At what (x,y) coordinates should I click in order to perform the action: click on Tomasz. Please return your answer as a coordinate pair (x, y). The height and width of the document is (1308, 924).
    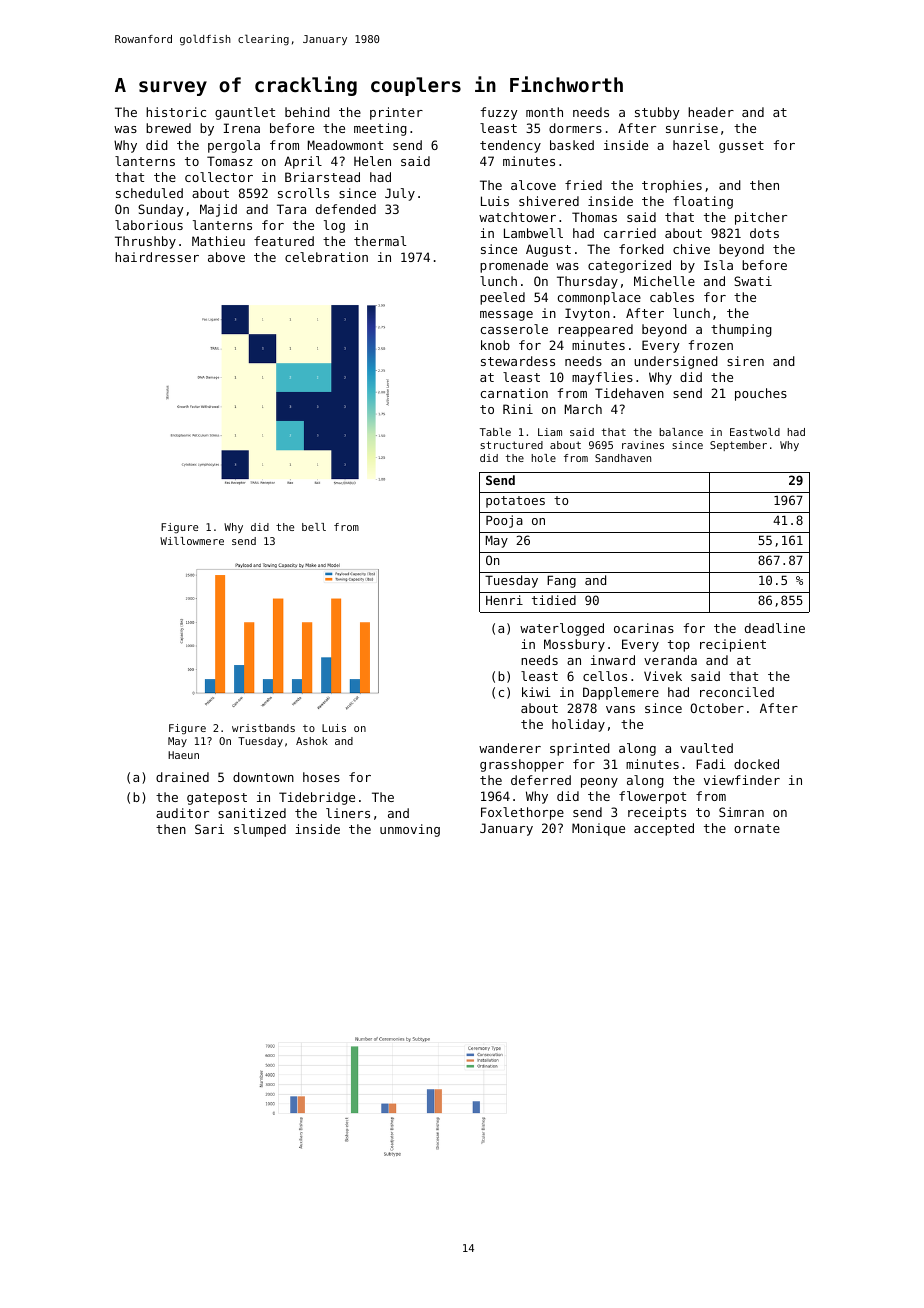
    Looking at the image, I should click on (230, 161).
